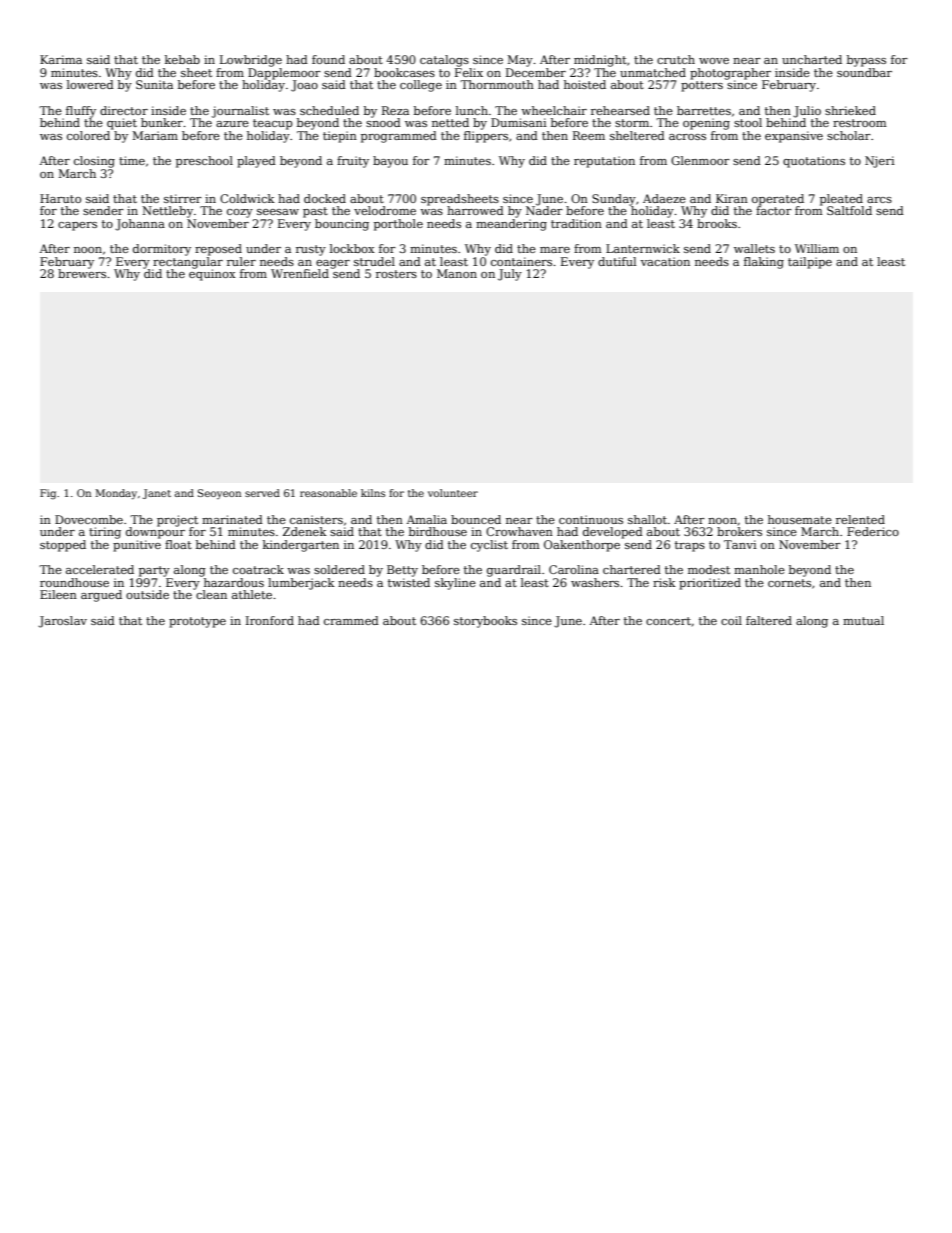 The height and width of the document is (1233, 952). Describe the element at coordinates (404, 72) in the document. I see `bookcases` at that location.
